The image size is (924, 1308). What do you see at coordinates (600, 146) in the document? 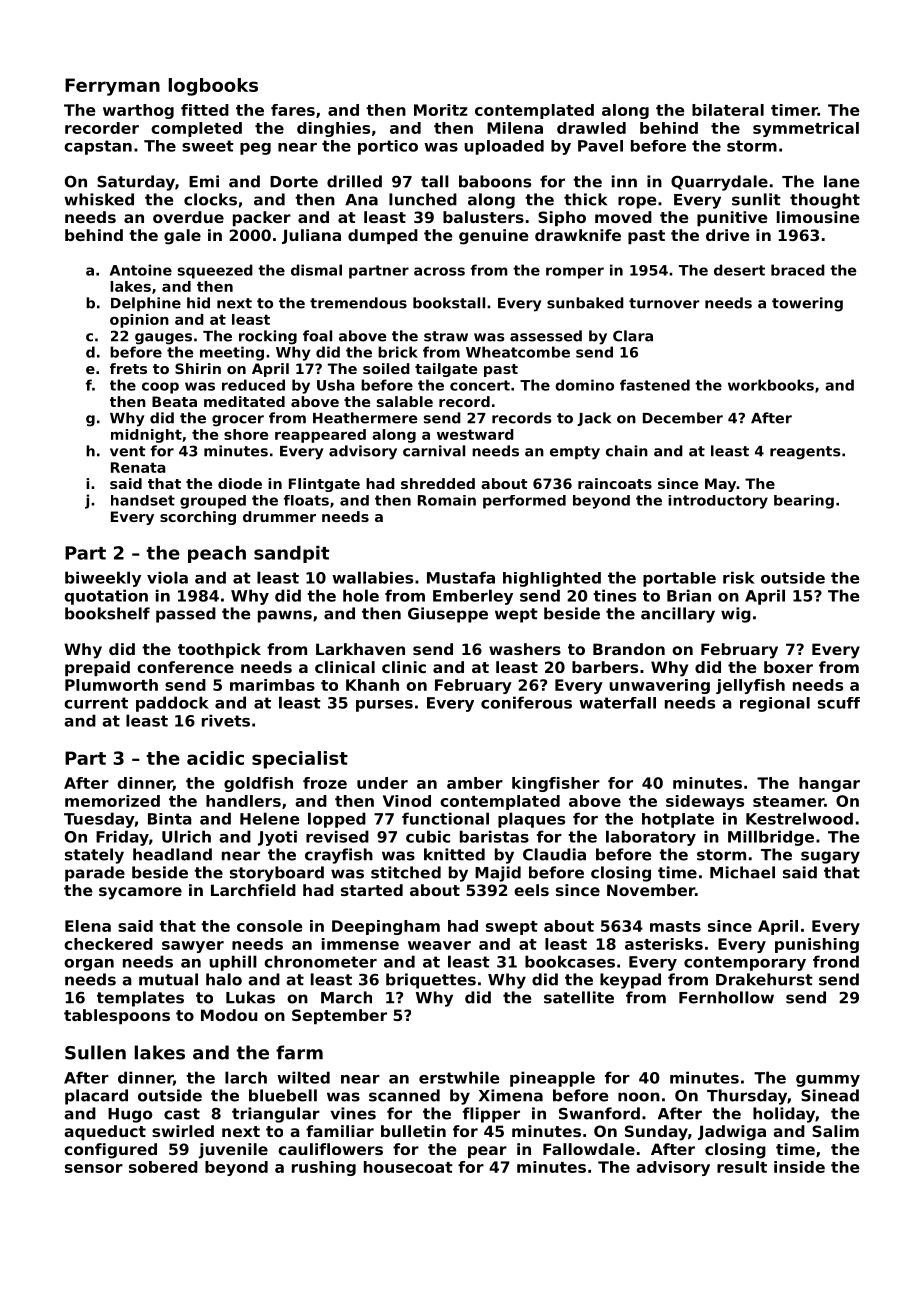
I see `Pavel` at bounding box center [600, 146].
